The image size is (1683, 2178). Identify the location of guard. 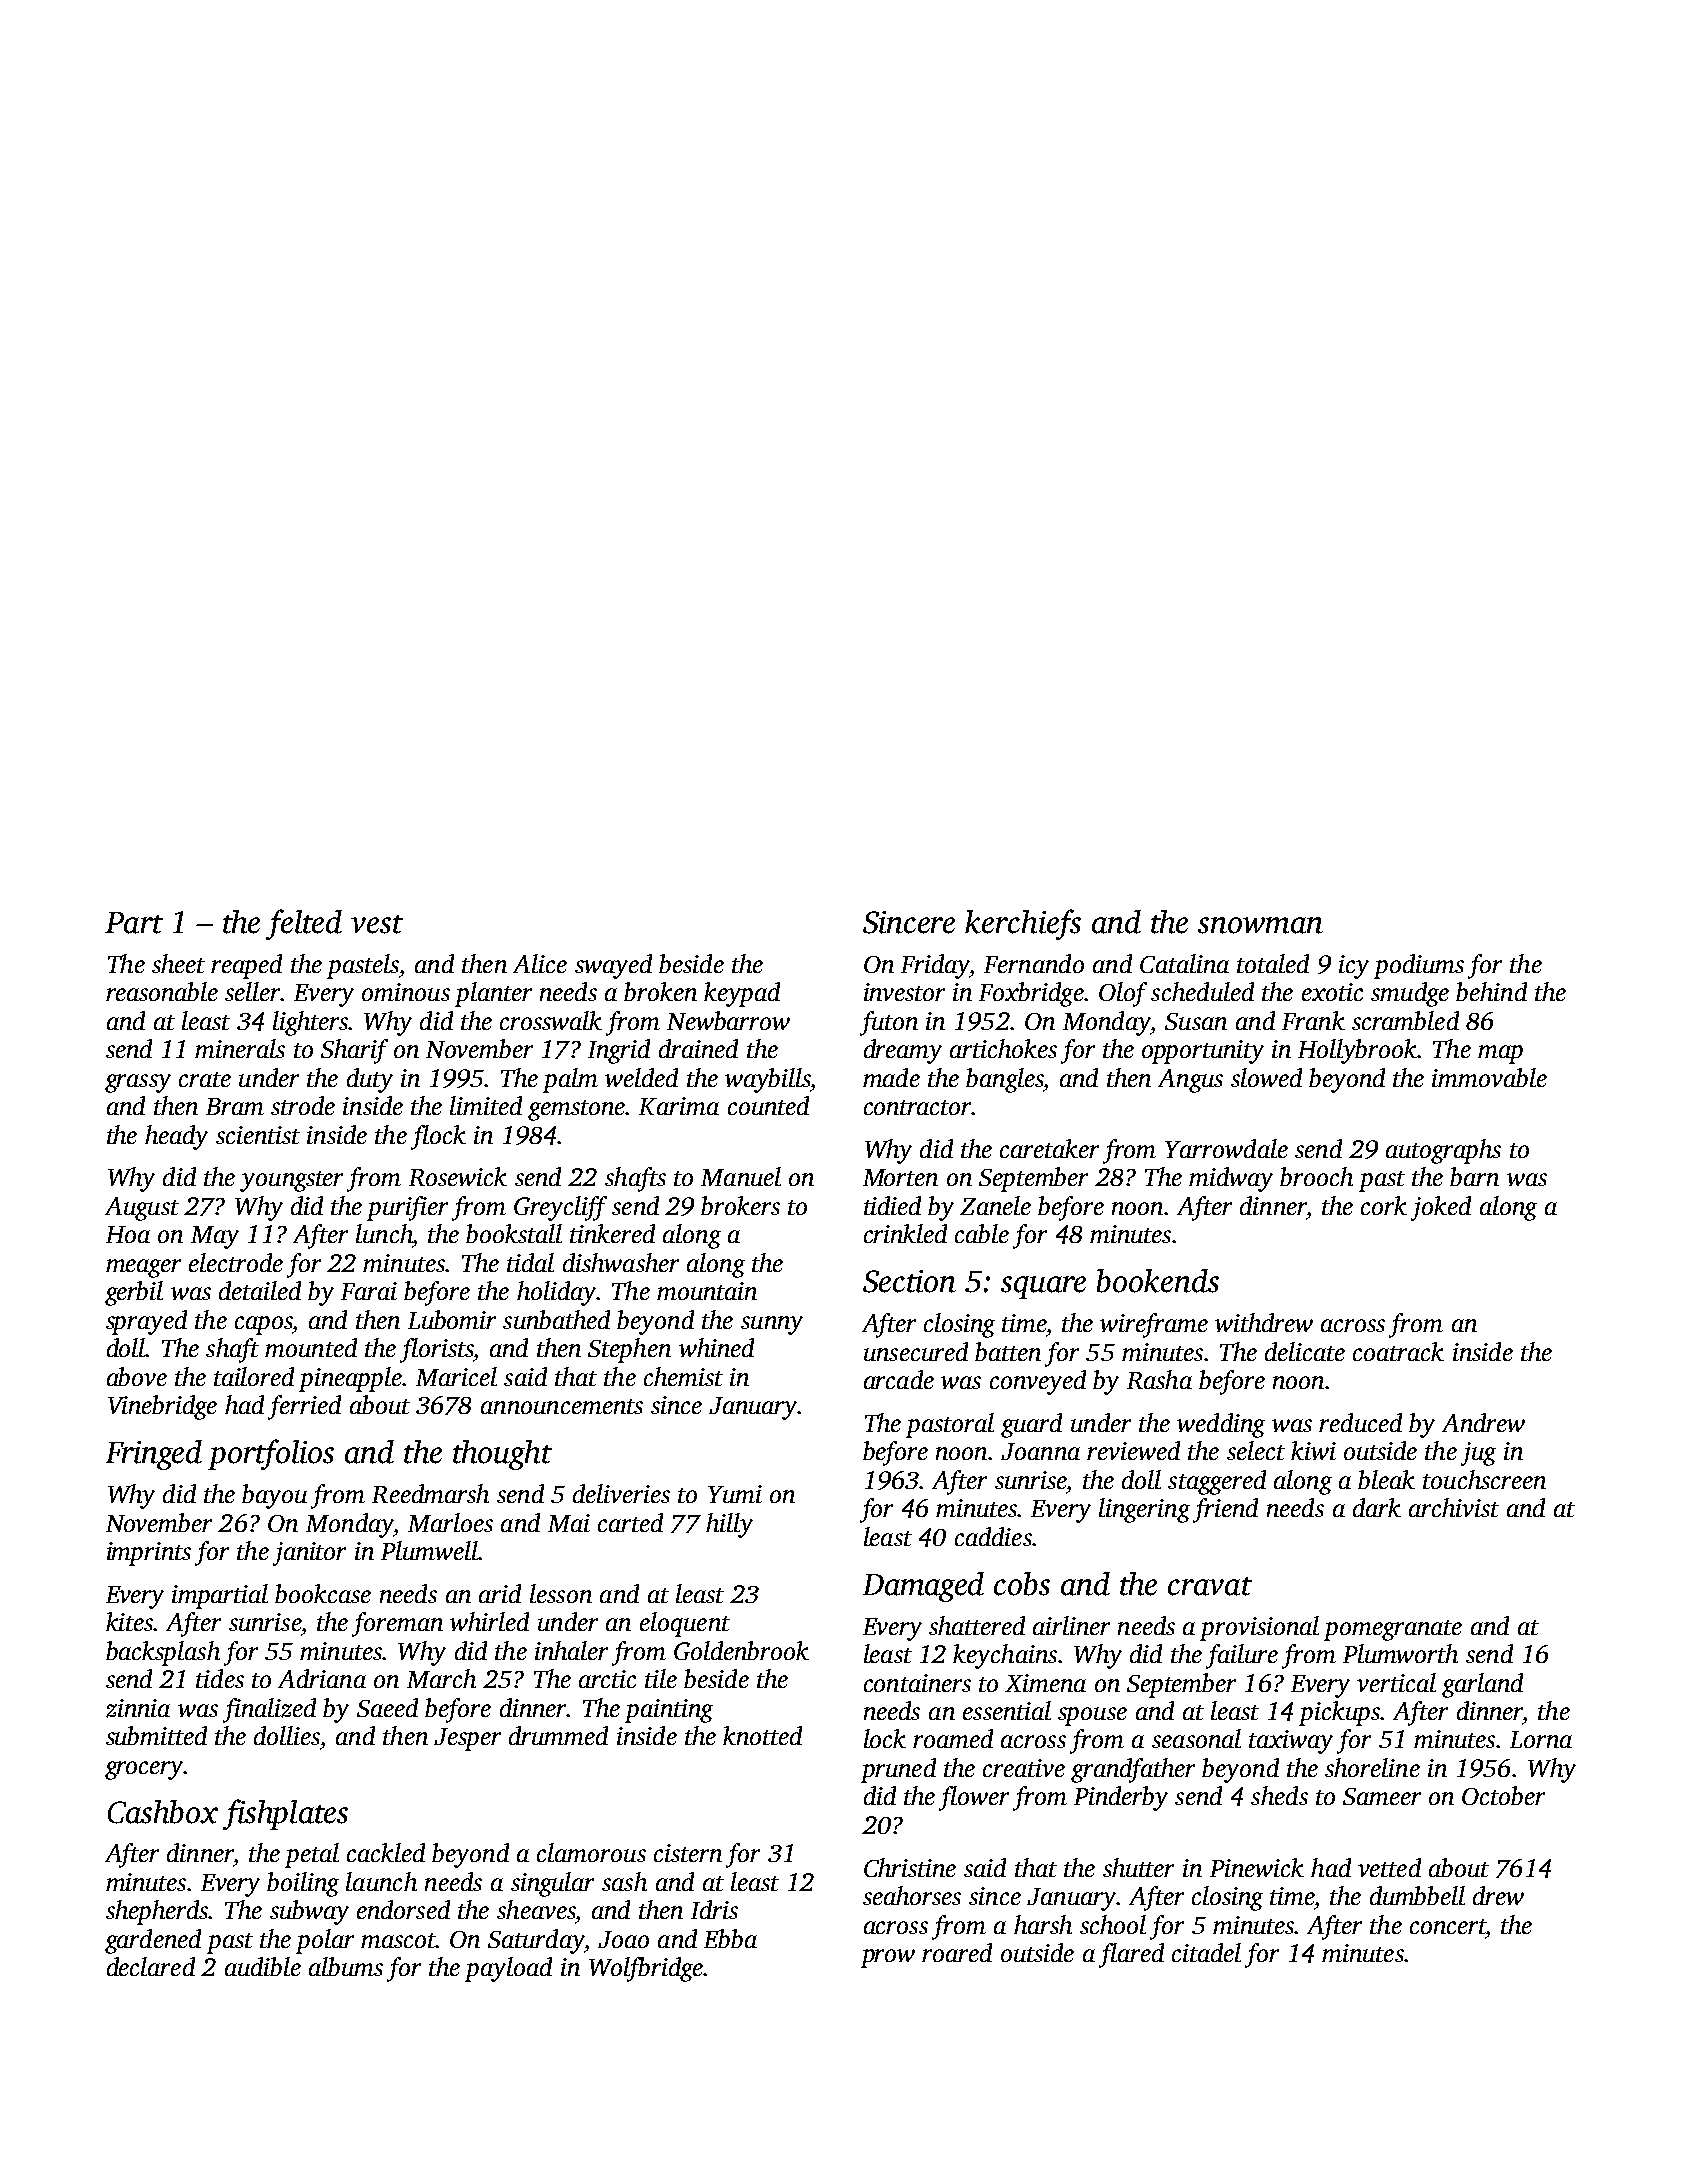
(1031, 1425).
